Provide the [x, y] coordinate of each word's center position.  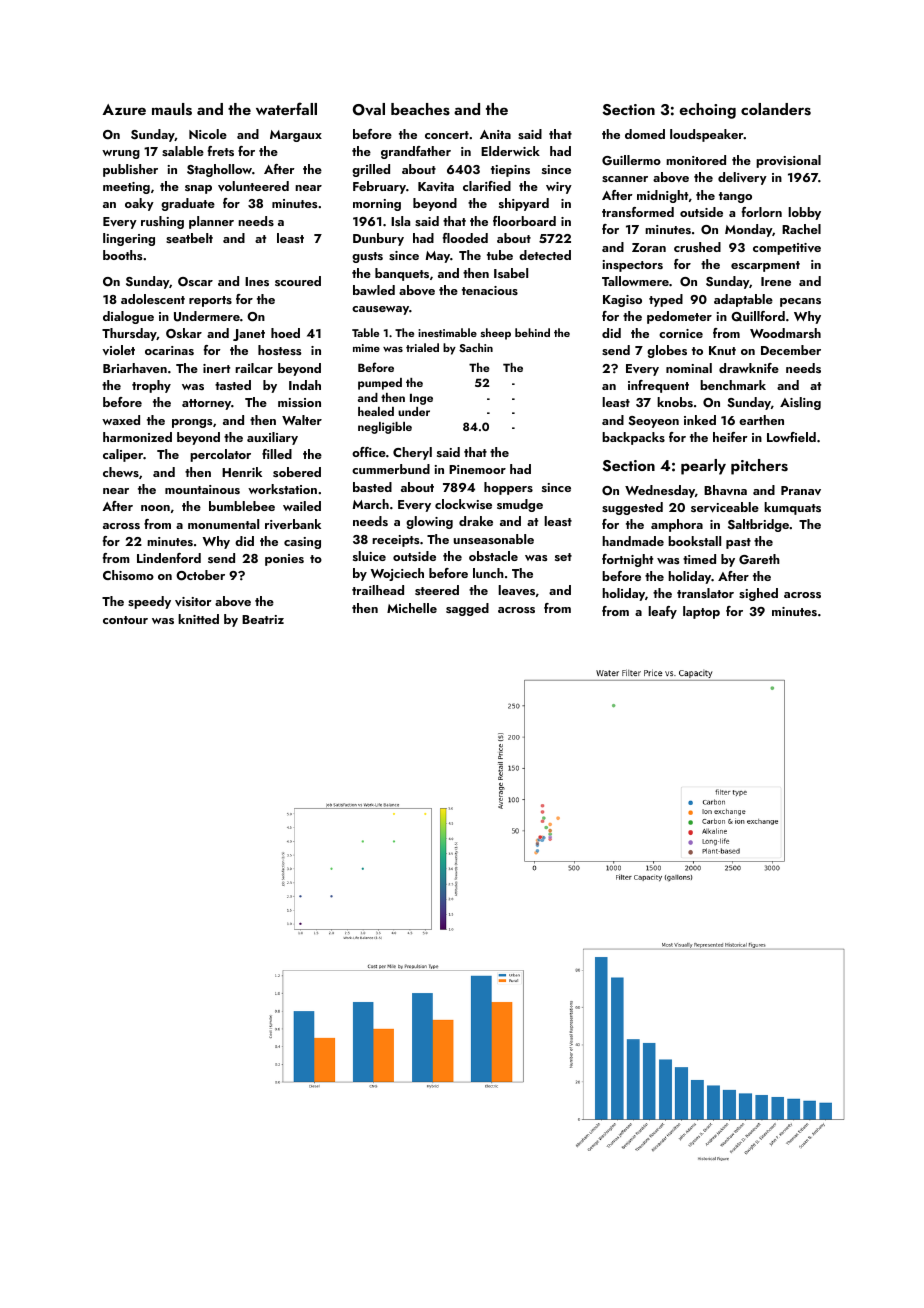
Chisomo [128, 575]
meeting [126, 188]
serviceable [725, 507]
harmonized [137, 437]
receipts [396, 541]
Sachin [476, 347]
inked [700, 420]
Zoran [649, 247]
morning [377, 205]
